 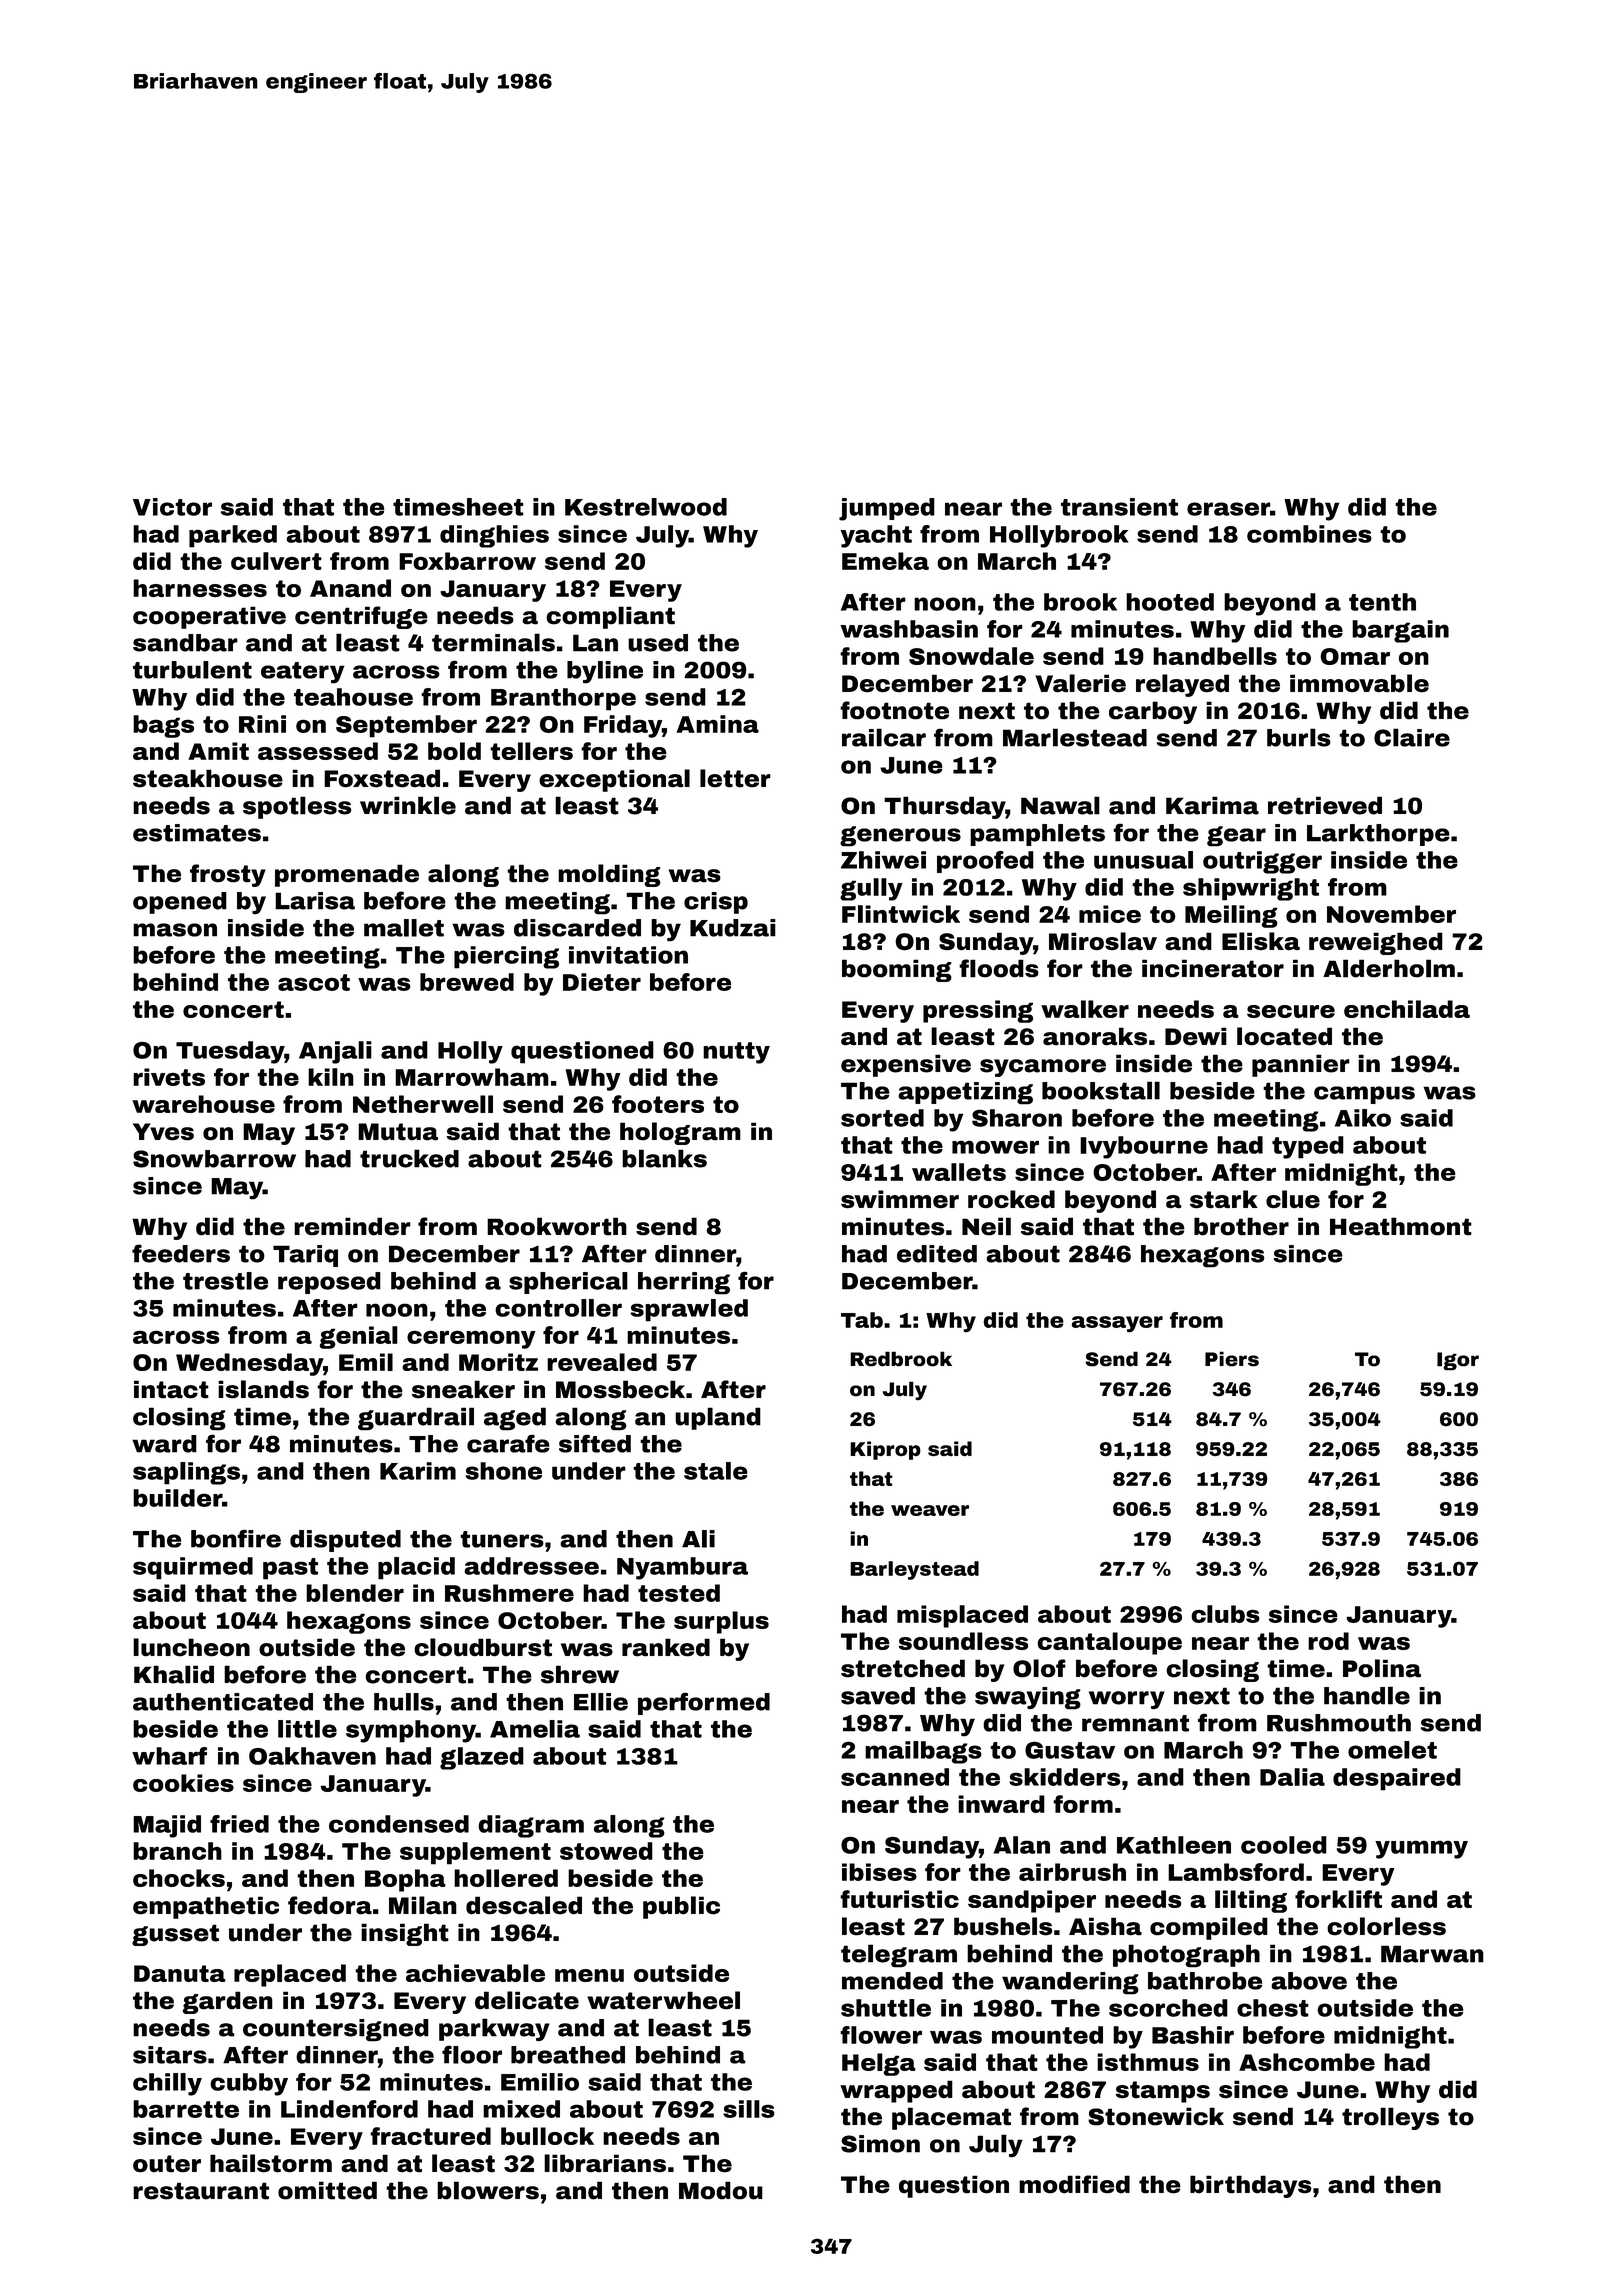 I want to click on Kestrelwood, so click(x=646, y=507).
